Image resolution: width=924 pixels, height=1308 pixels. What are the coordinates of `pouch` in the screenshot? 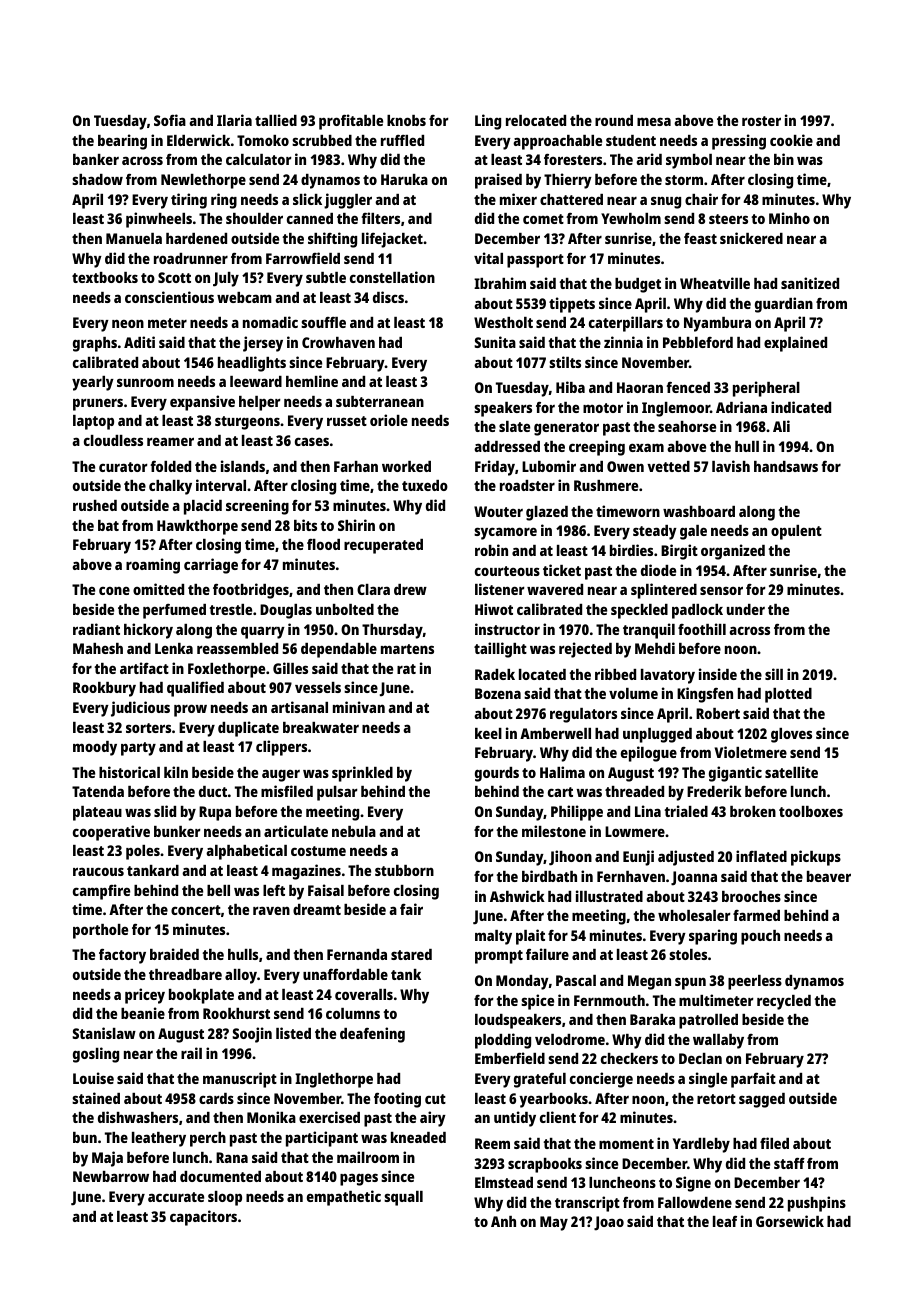 It's located at (760, 937).
